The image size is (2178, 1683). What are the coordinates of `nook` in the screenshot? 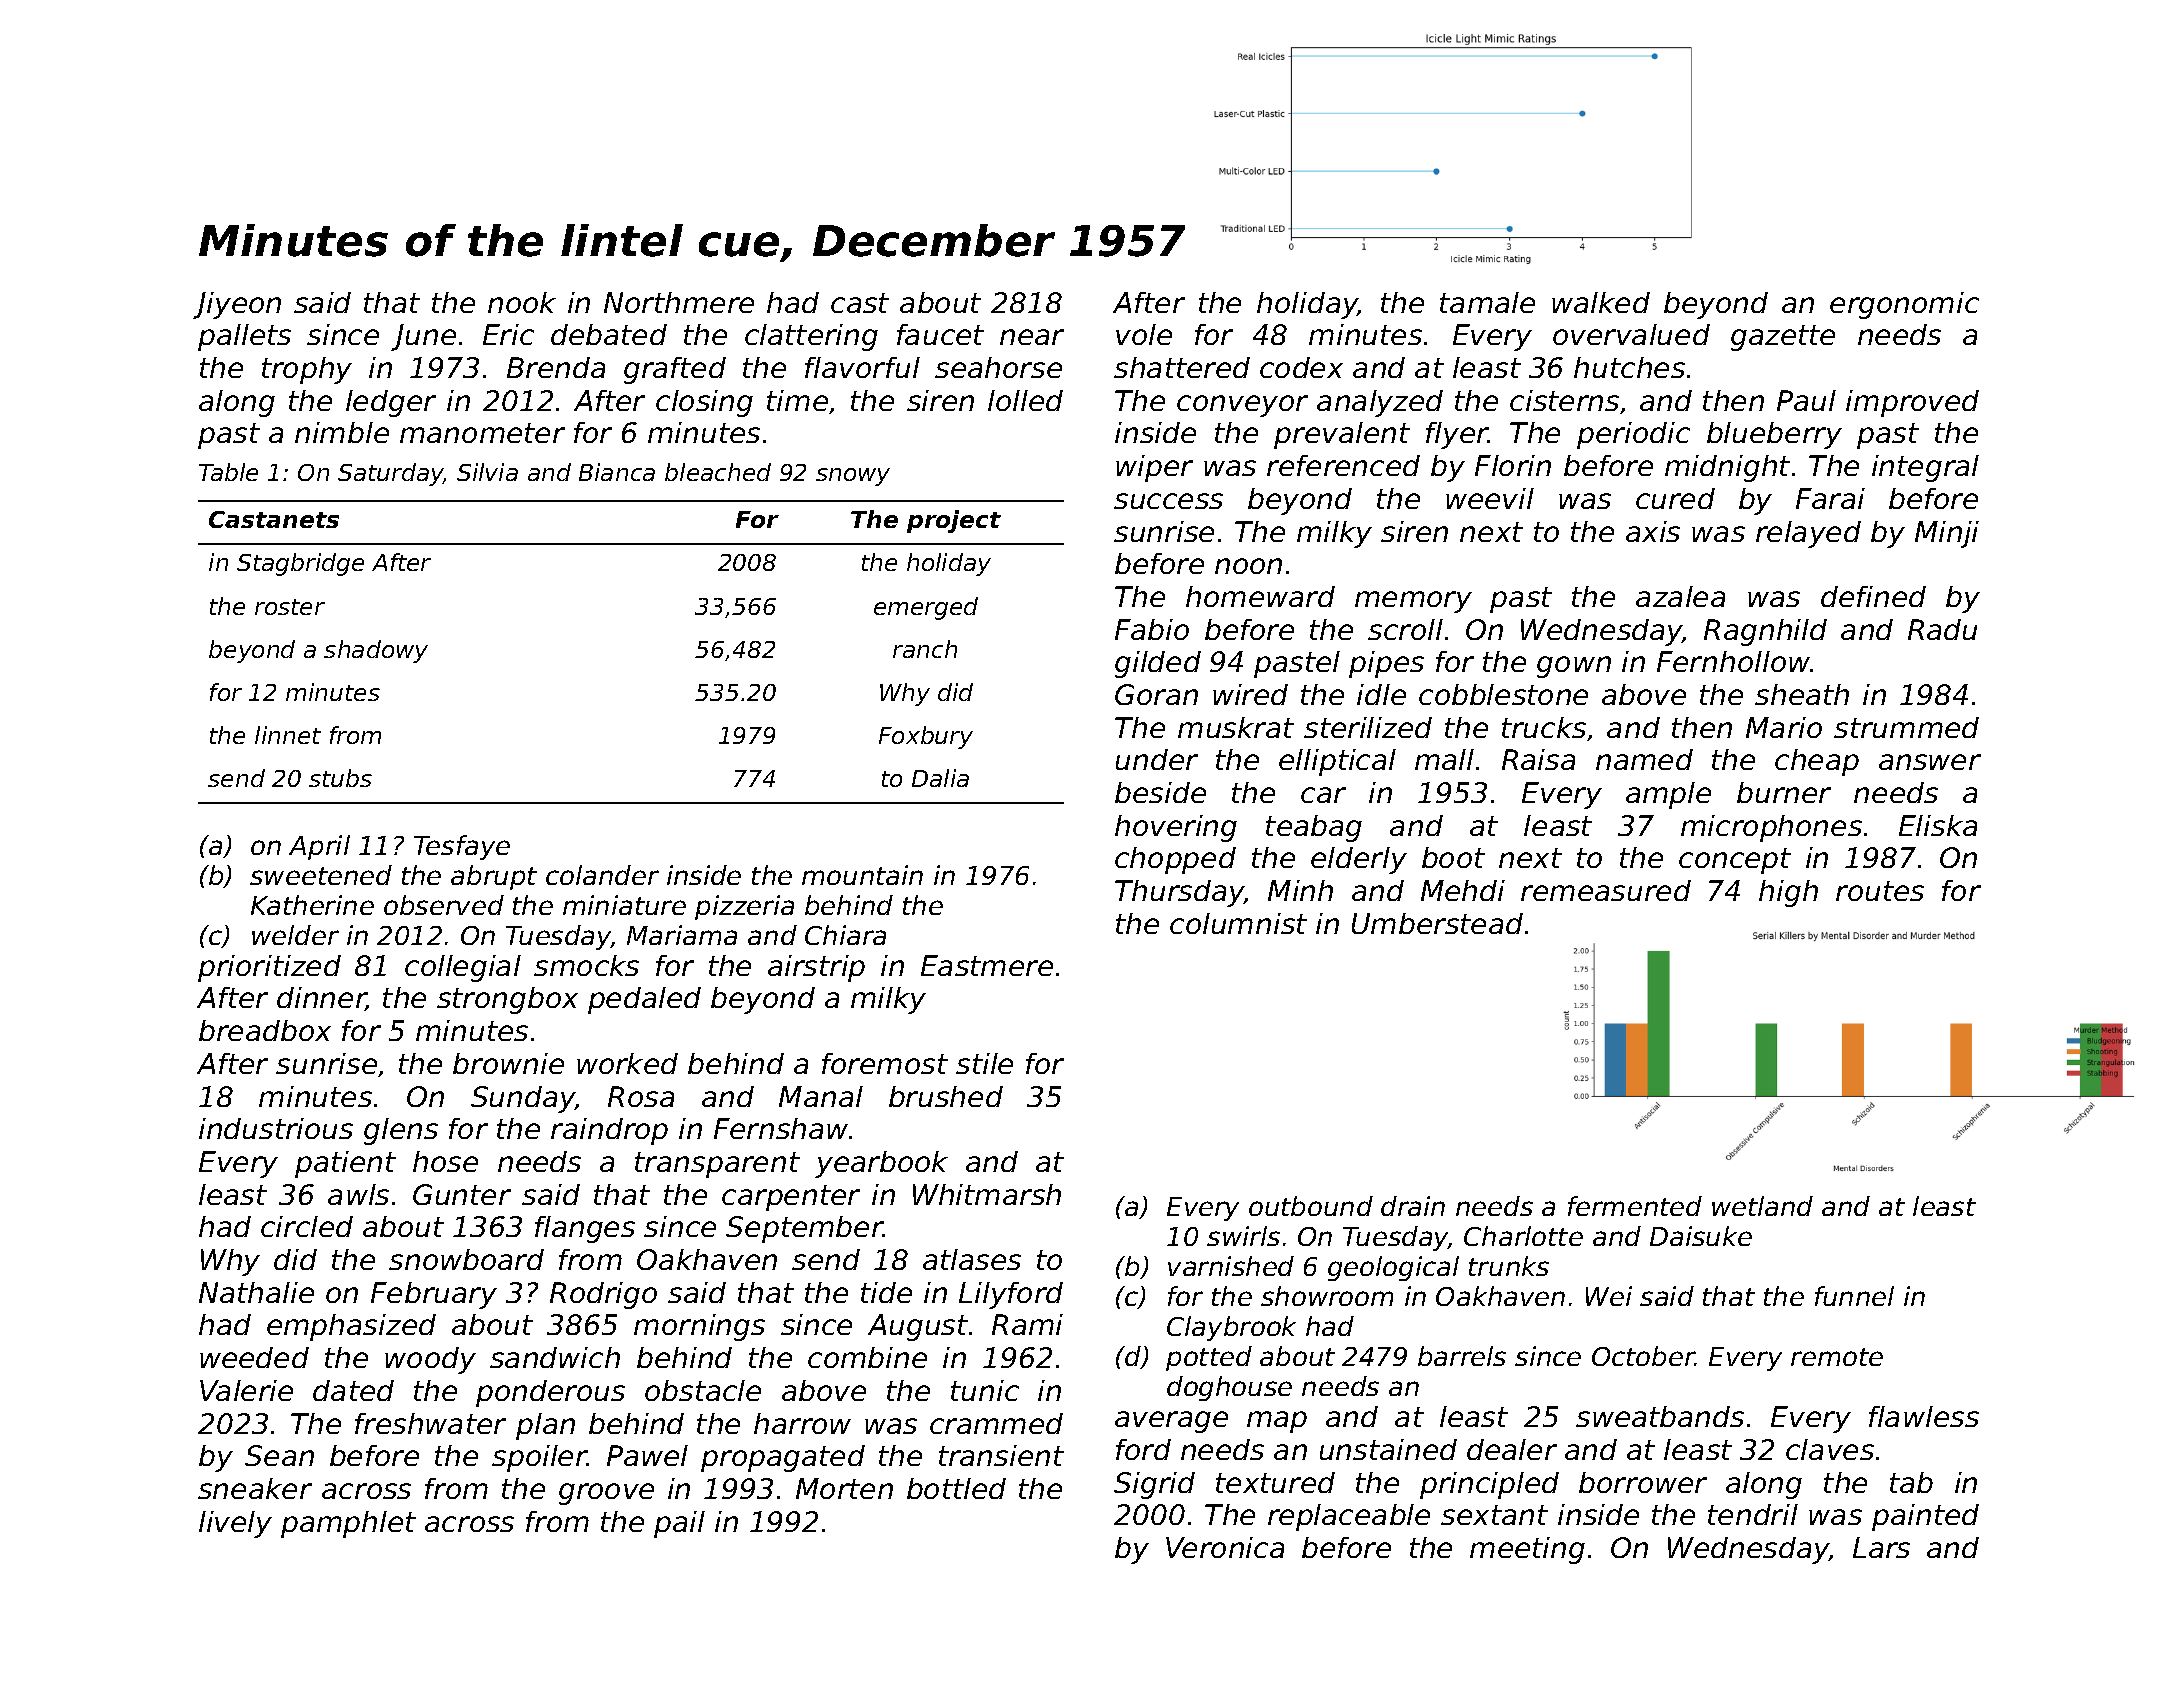 It's located at (522, 302).
